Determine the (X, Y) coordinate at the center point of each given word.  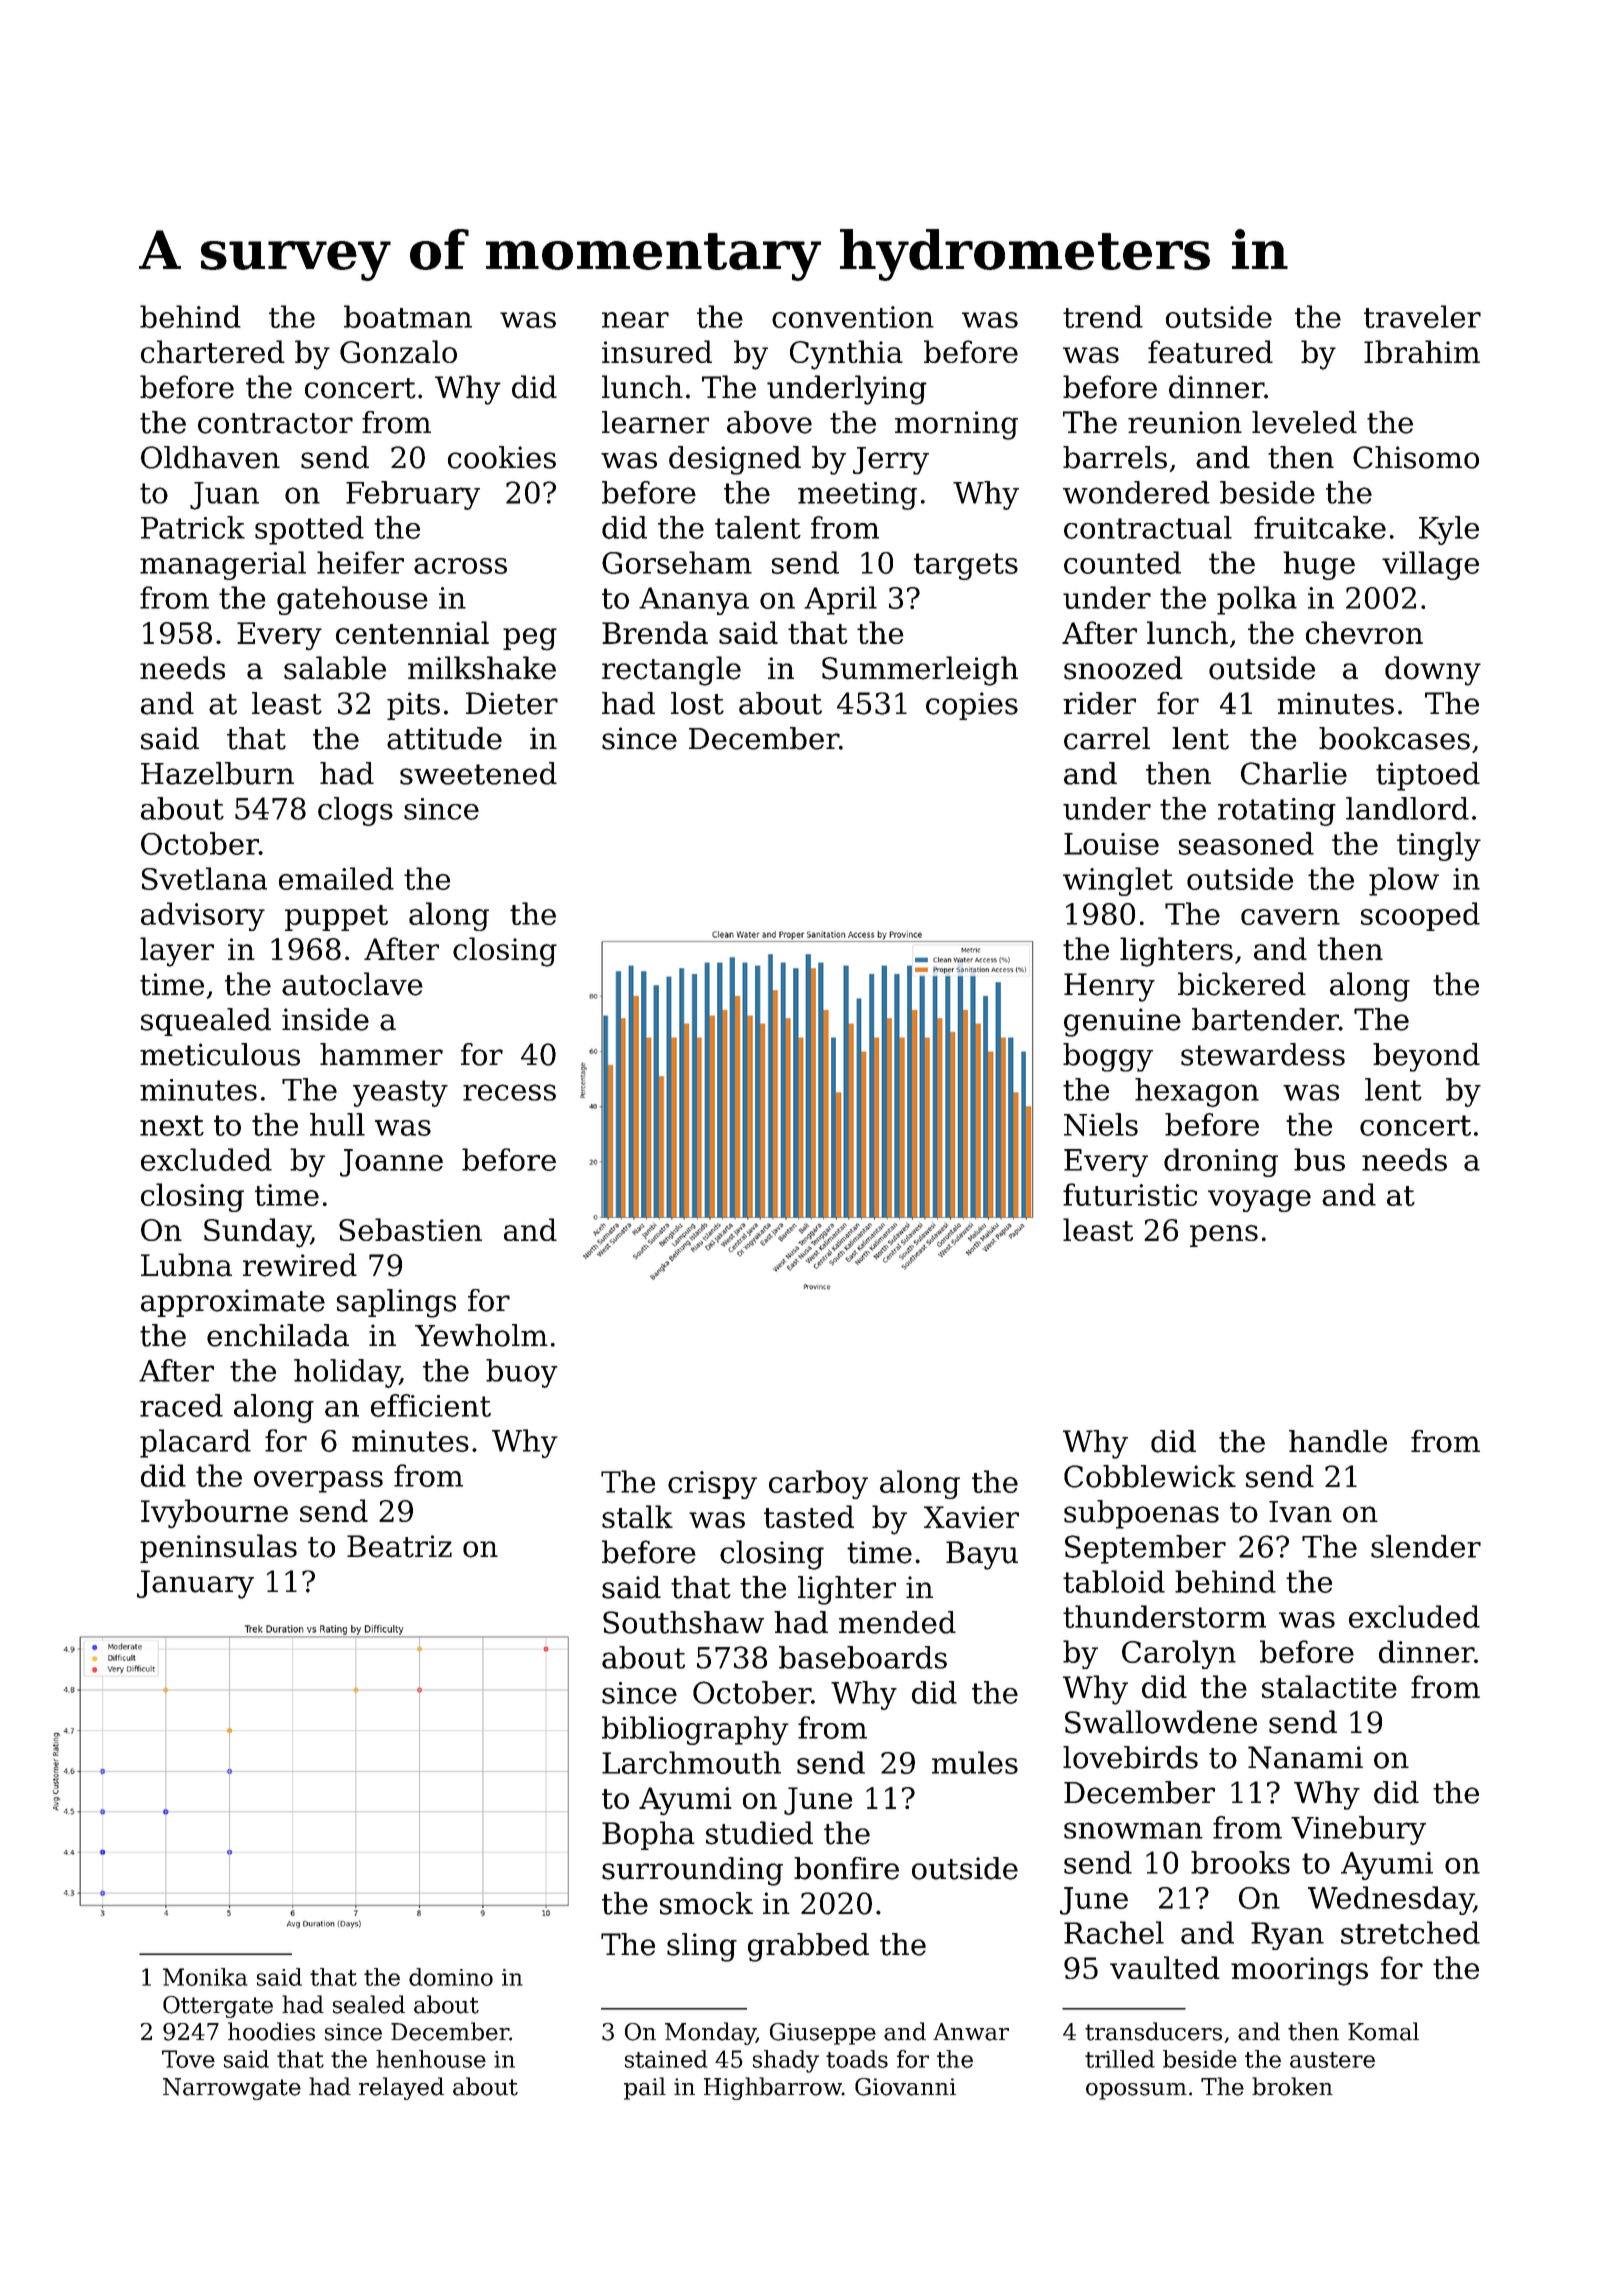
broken (1292, 2086)
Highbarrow (773, 2088)
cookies (502, 457)
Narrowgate (232, 2089)
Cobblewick (1150, 1476)
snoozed (1123, 668)
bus (1319, 1159)
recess (509, 1092)
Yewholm (481, 1335)
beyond (1426, 1057)
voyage (1259, 1201)
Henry (1109, 987)
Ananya (694, 601)
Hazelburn (217, 773)
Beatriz (399, 1546)
